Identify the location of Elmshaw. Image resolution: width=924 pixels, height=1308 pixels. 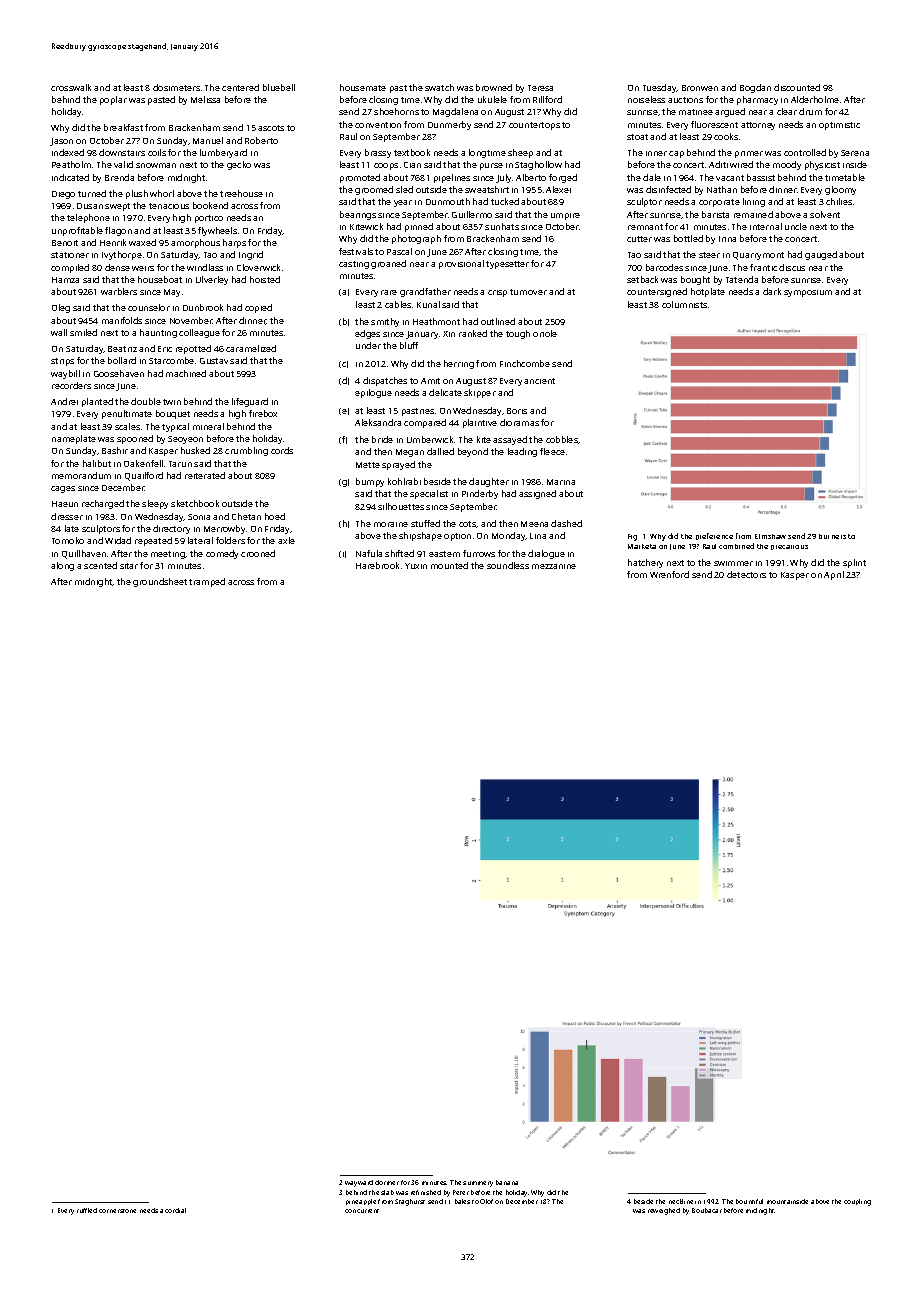
(770, 536).
